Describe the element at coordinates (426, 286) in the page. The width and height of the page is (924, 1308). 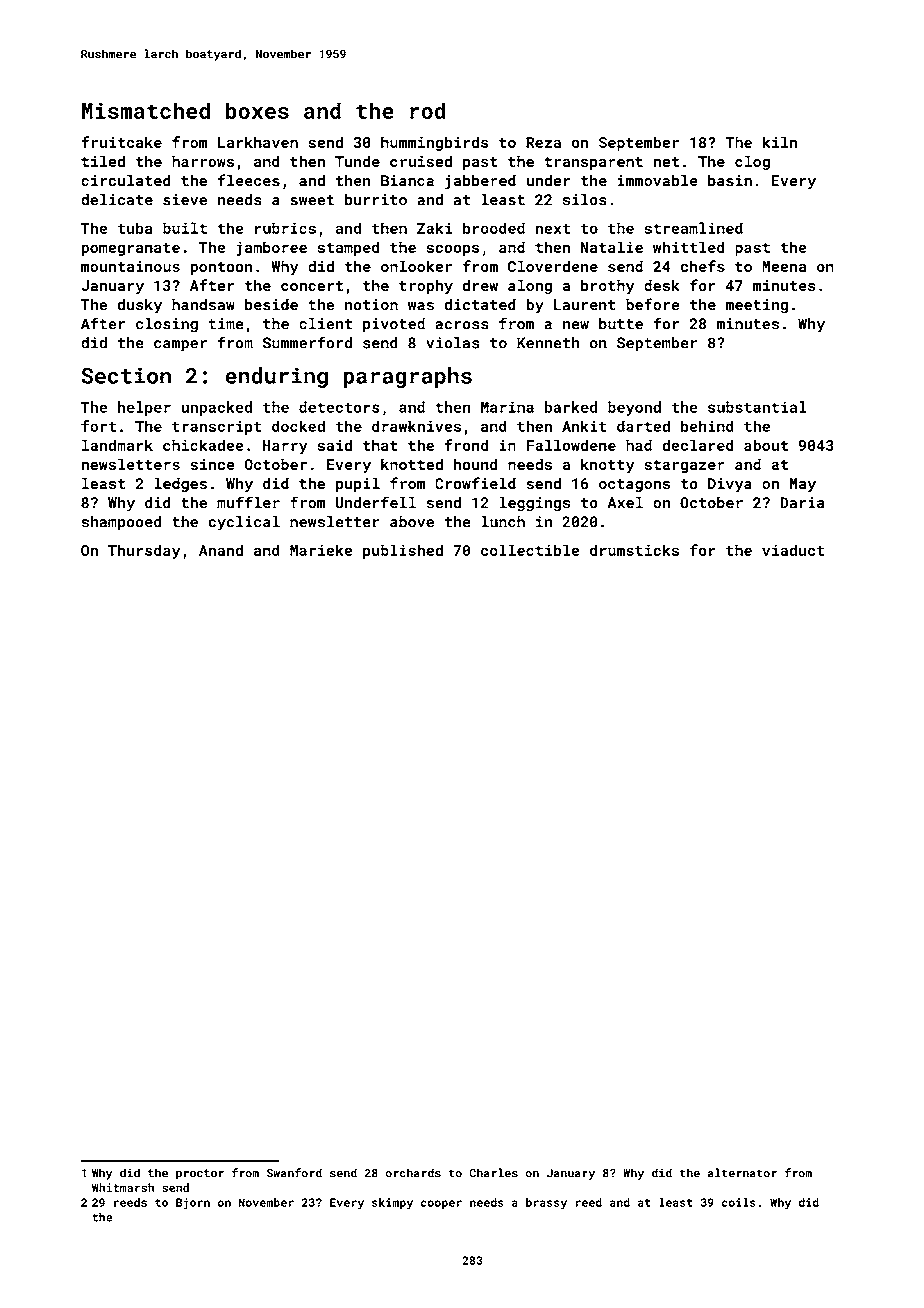
I see `trophy` at that location.
